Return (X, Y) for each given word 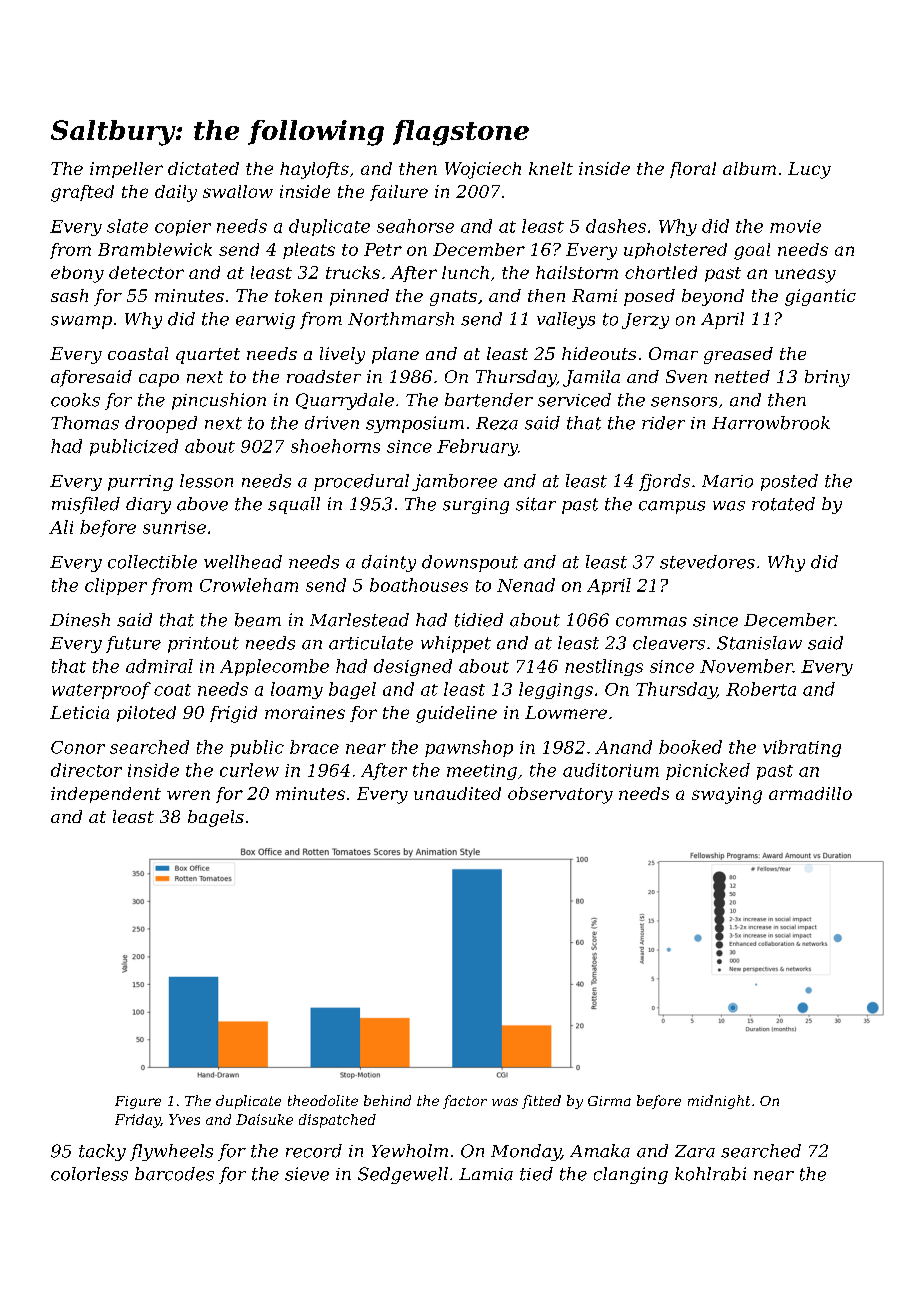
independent (106, 795)
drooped (161, 424)
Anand (623, 747)
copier (183, 228)
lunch (465, 272)
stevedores (707, 562)
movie (795, 226)
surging (476, 506)
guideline (456, 714)
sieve (307, 1174)
